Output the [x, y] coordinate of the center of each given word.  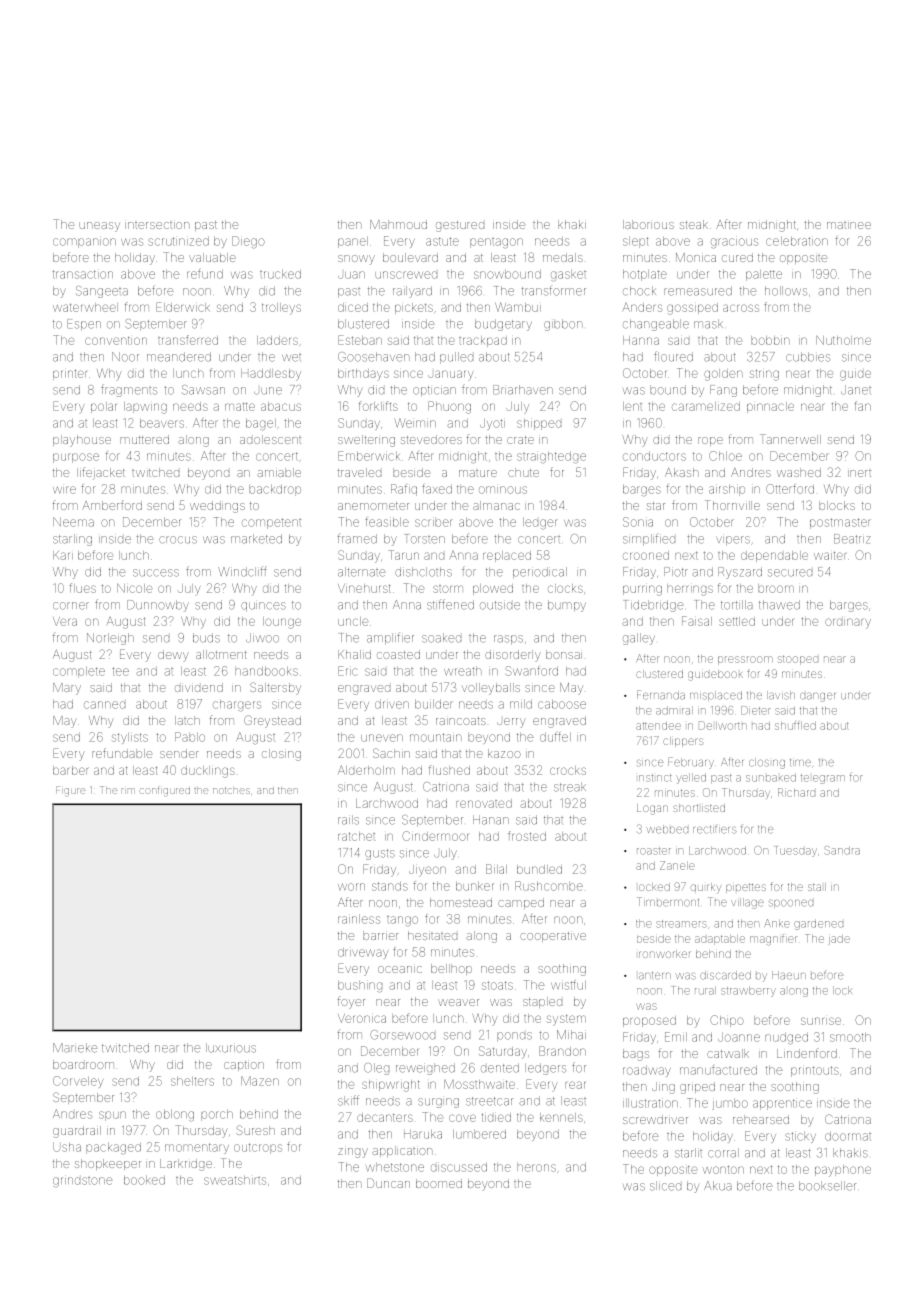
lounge [282, 623]
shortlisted [699, 808]
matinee [849, 225]
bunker [475, 886]
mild [521, 704]
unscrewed [406, 275]
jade [839, 939]
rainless [359, 919]
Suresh [255, 1130]
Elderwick [183, 307]
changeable [656, 325]
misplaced [716, 696]
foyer [351, 1002]
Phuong [449, 407]
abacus [281, 406]
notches [231, 790]
